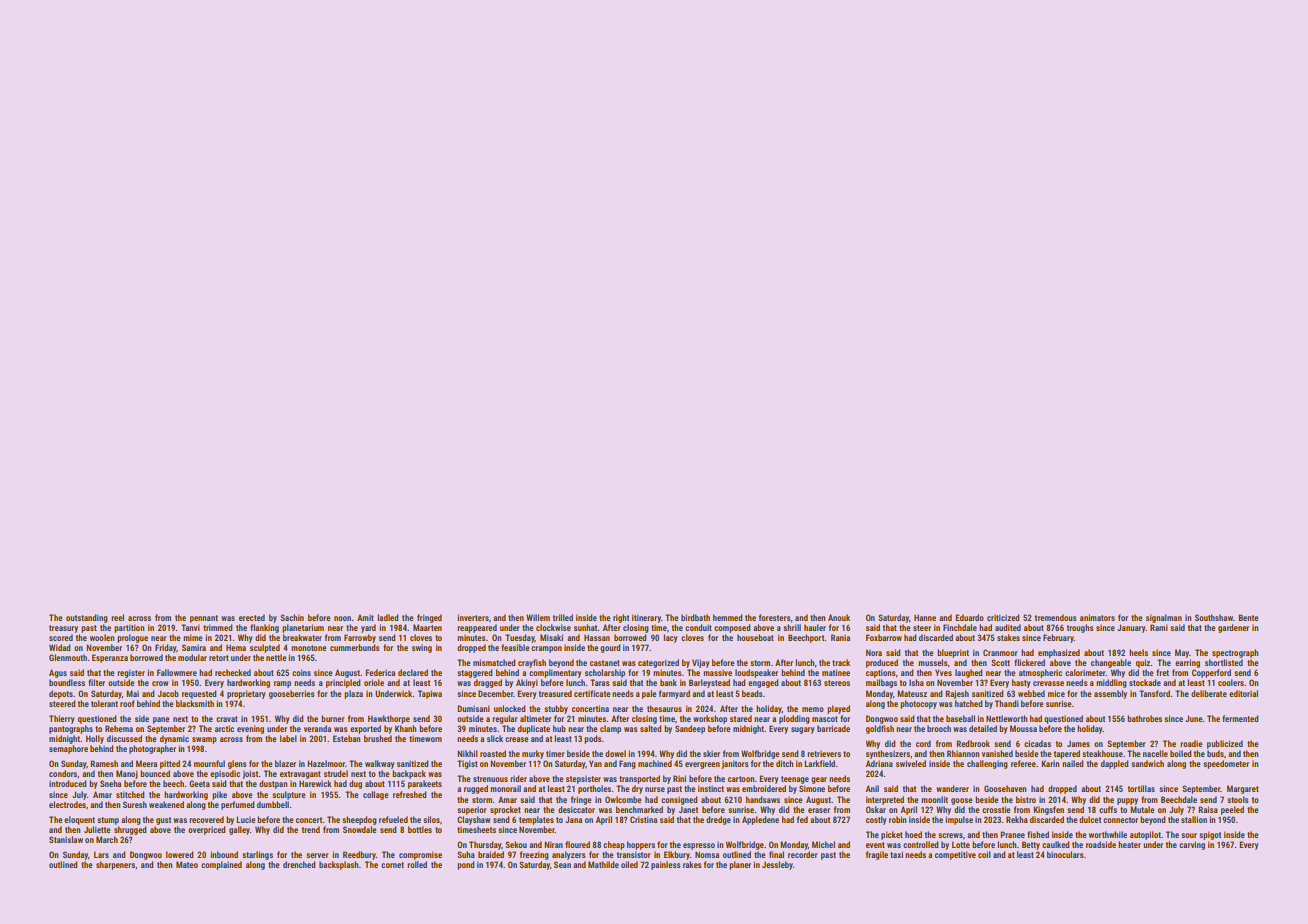 This document has width=1308, height=924. Describe the element at coordinates (877, 855) in the document. I see `fragile` at that location.
